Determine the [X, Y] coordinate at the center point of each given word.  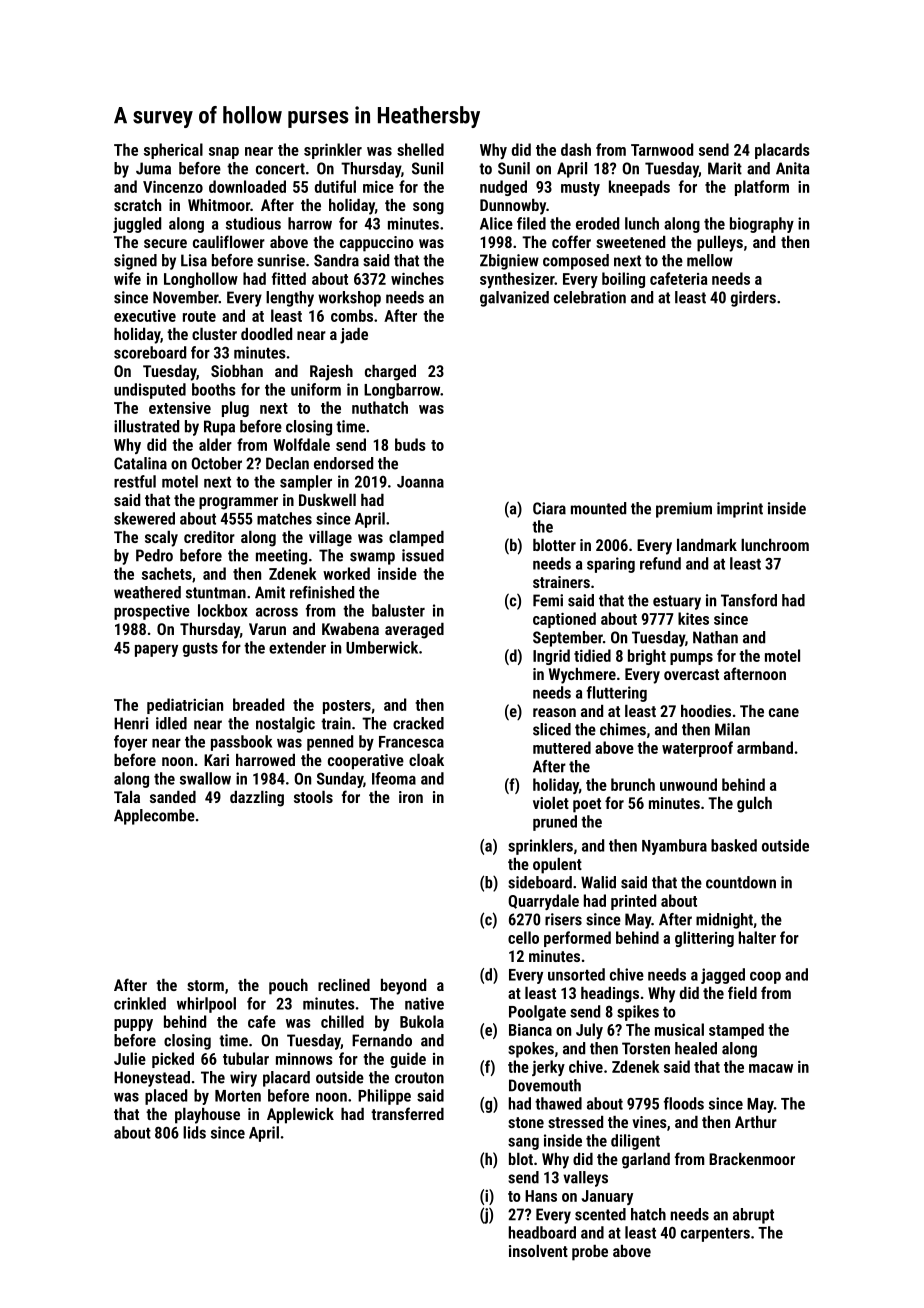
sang [523, 1143]
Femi [548, 600]
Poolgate [537, 1013]
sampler [306, 483]
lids [194, 1132]
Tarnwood [662, 149]
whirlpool [206, 1005]
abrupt [753, 1216]
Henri [131, 723]
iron [411, 797]
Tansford [749, 600]
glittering [704, 939]
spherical [173, 151]
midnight [724, 921]
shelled [420, 149]
